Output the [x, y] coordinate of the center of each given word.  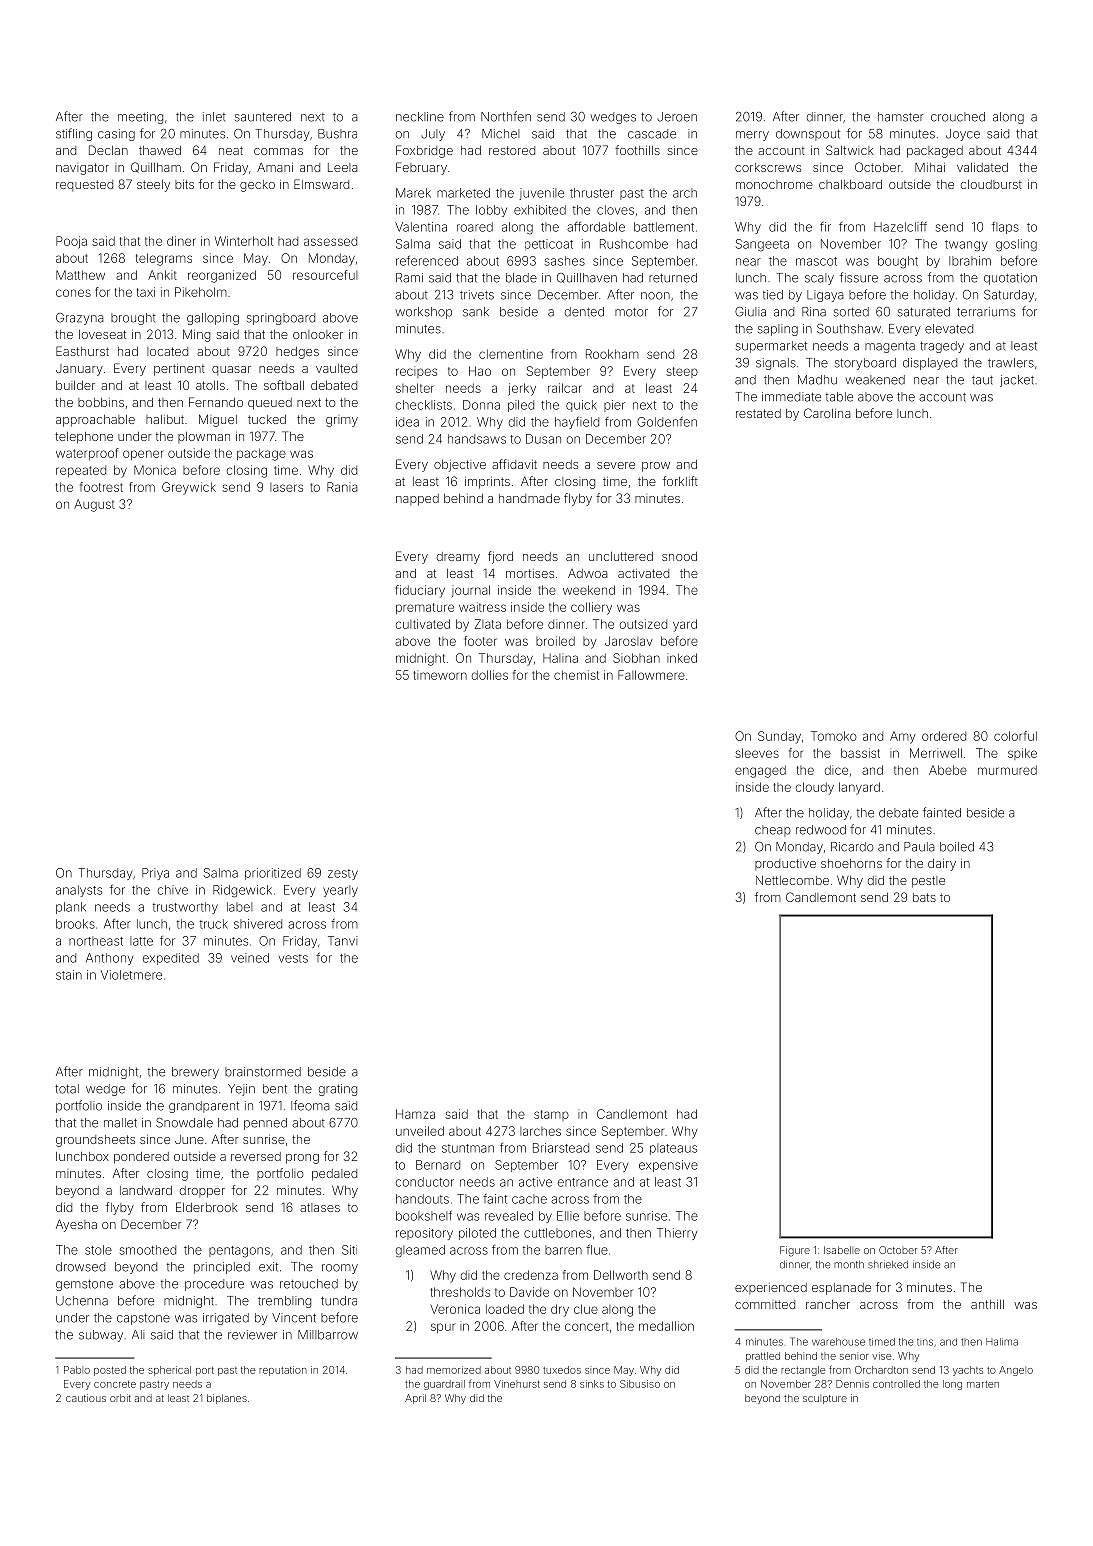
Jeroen [677, 117]
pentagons [239, 1252]
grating [338, 1090]
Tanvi [343, 941]
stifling [74, 134]
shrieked [888, 1264]
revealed [509, 1216]
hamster [901, 117]
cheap [773, 831]
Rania [342, 487]
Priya [155, 874]
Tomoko [834, 736]
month [849, 1265]
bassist [860, 753]
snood [679, 556]
